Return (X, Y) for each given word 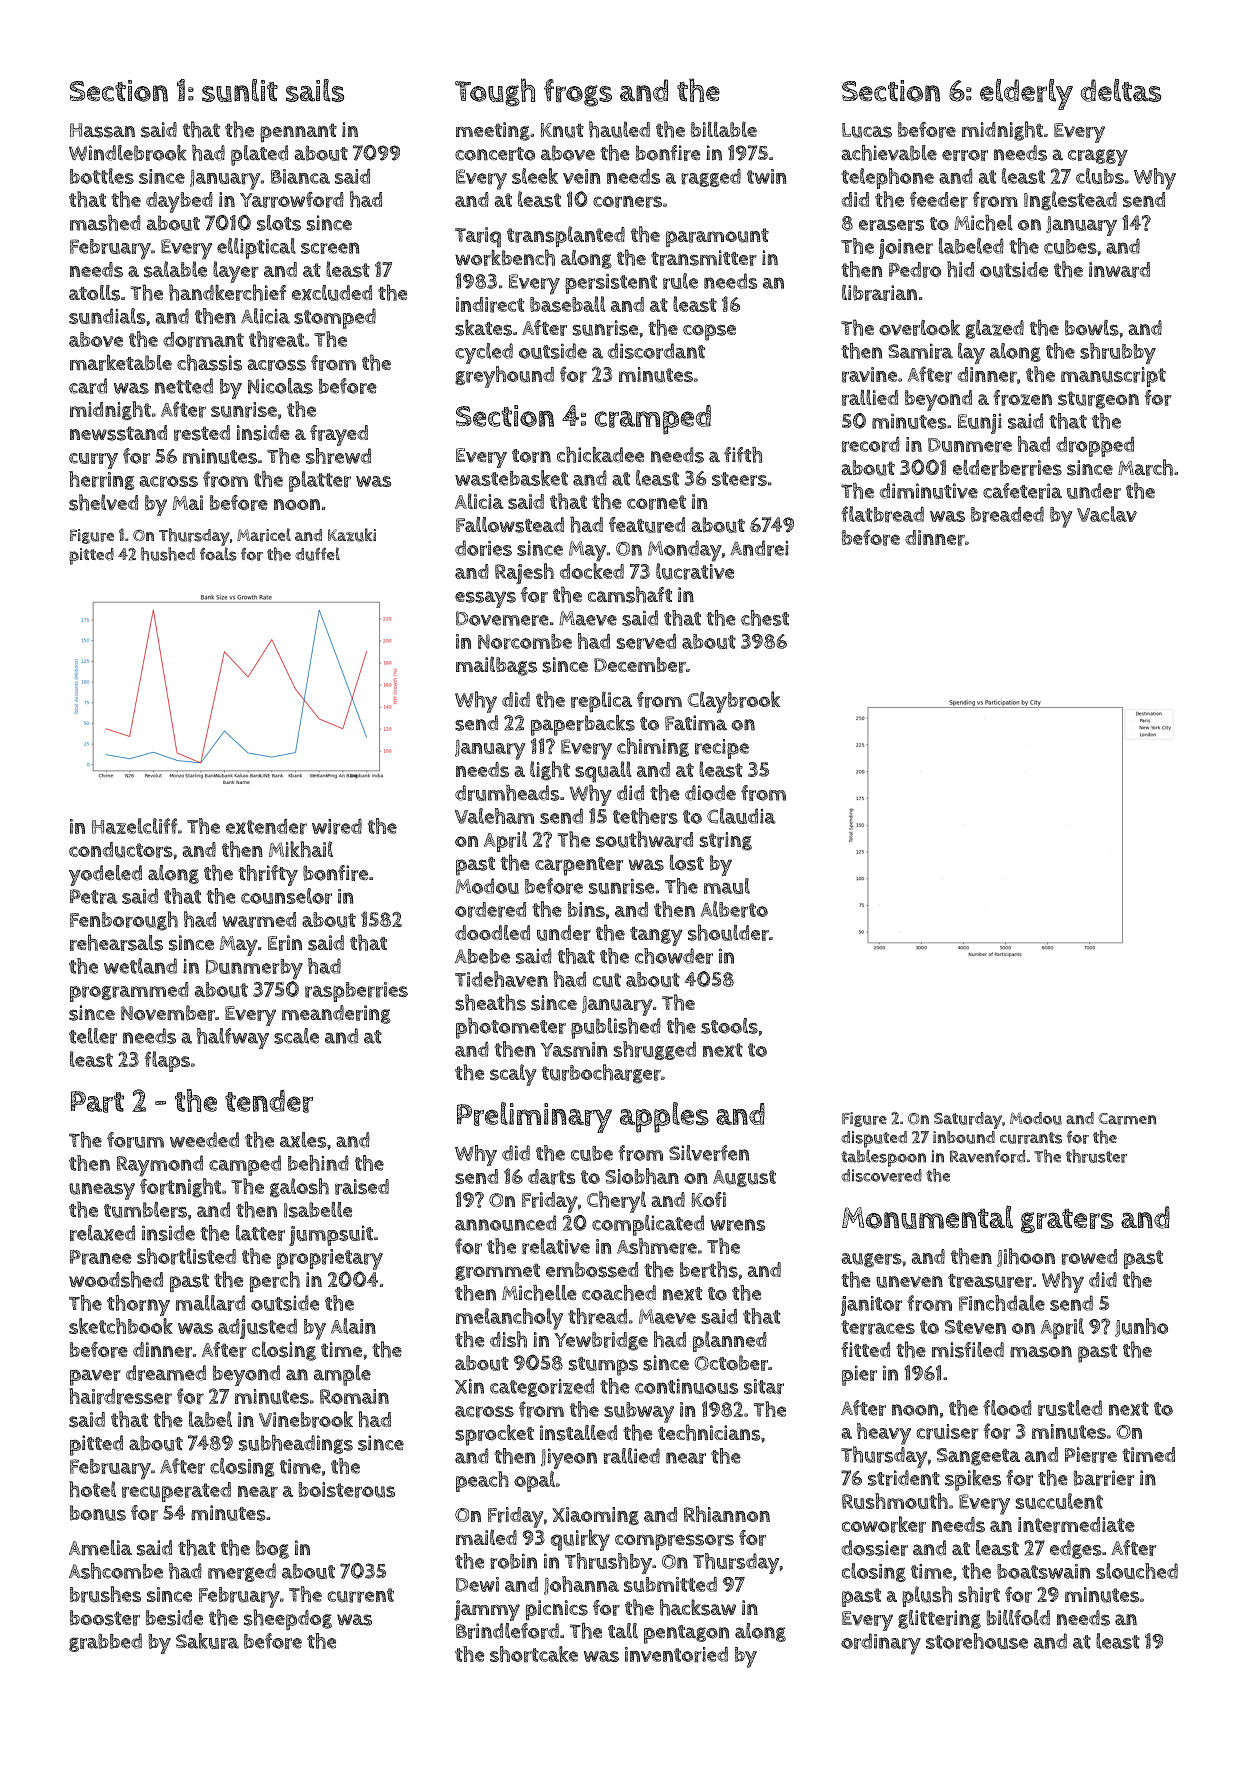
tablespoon (883, 1158)
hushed (168, 554)
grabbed (105, 1642)
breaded (1007, 515)
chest (765, 618)
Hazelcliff (135, 826)
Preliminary (534, 1117)
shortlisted (186, 1256)
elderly (1026, 94)
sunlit (240, 90)
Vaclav (1107, 514)
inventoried (676, 1655)
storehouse (977, 1641)
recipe (722, 749)
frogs (578, 93)
